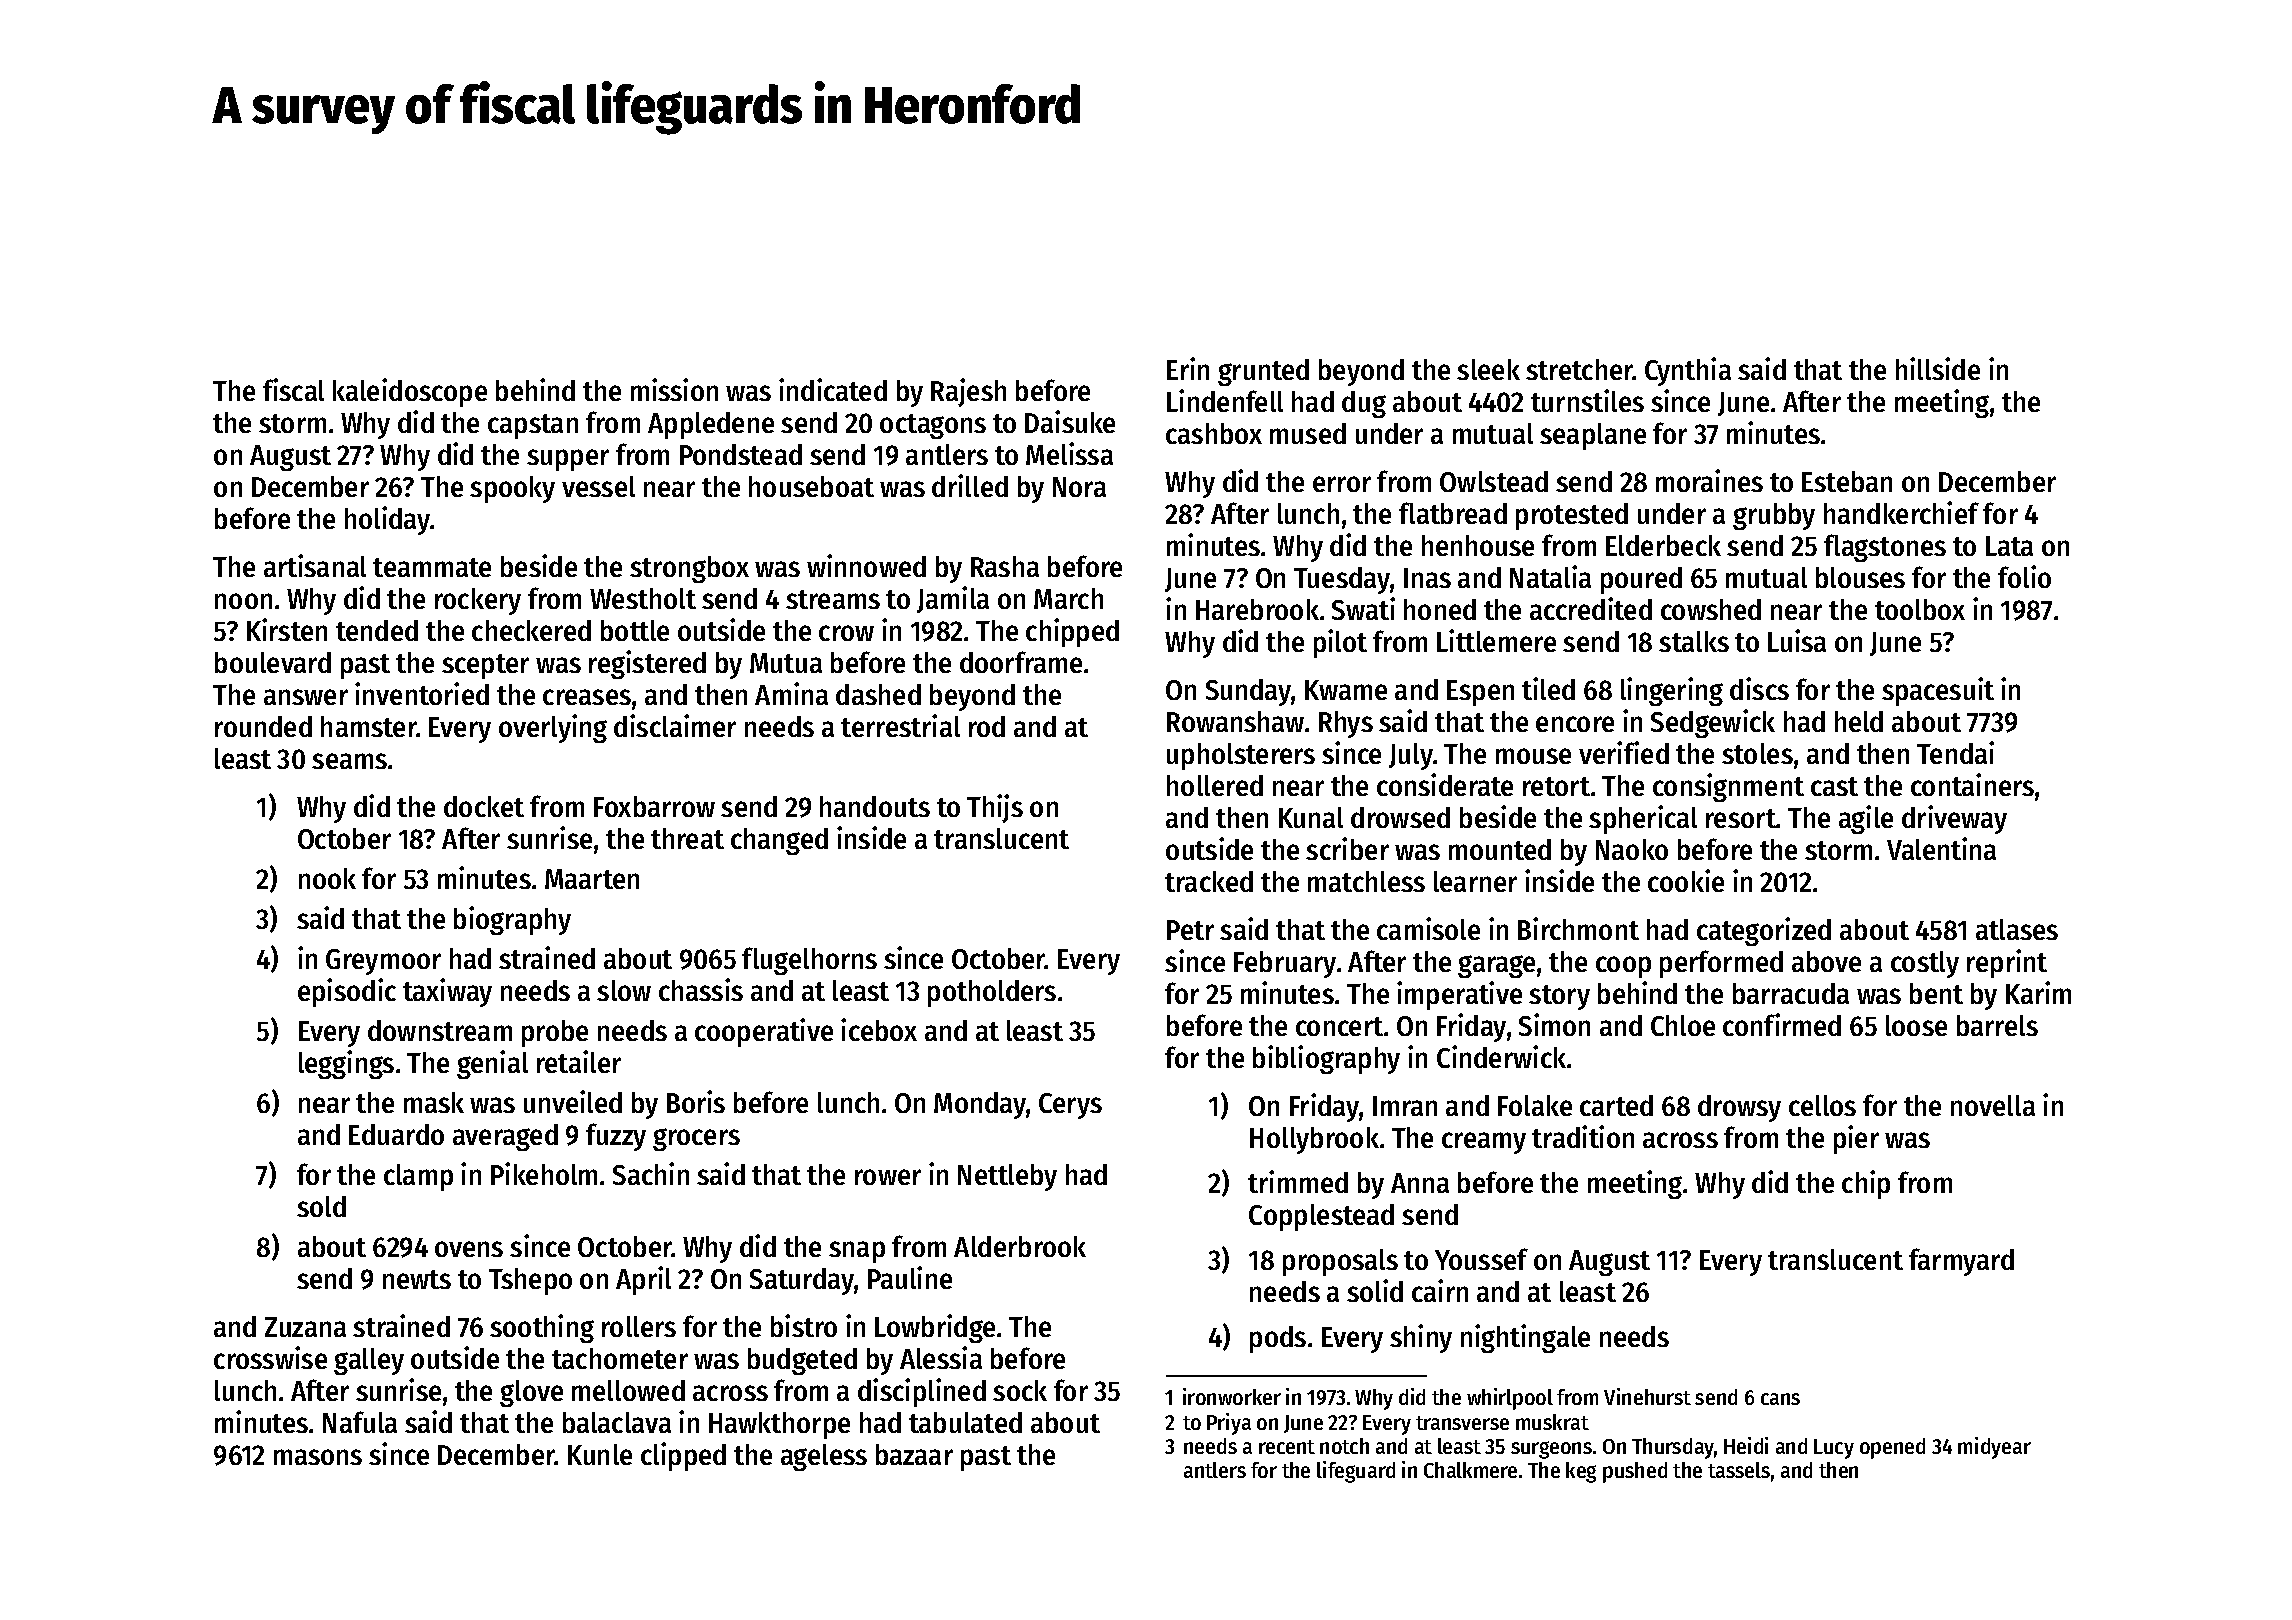 The height and width of the screenshot is (1620, 2292). I want to click on Thijs, so click(995, 808).
